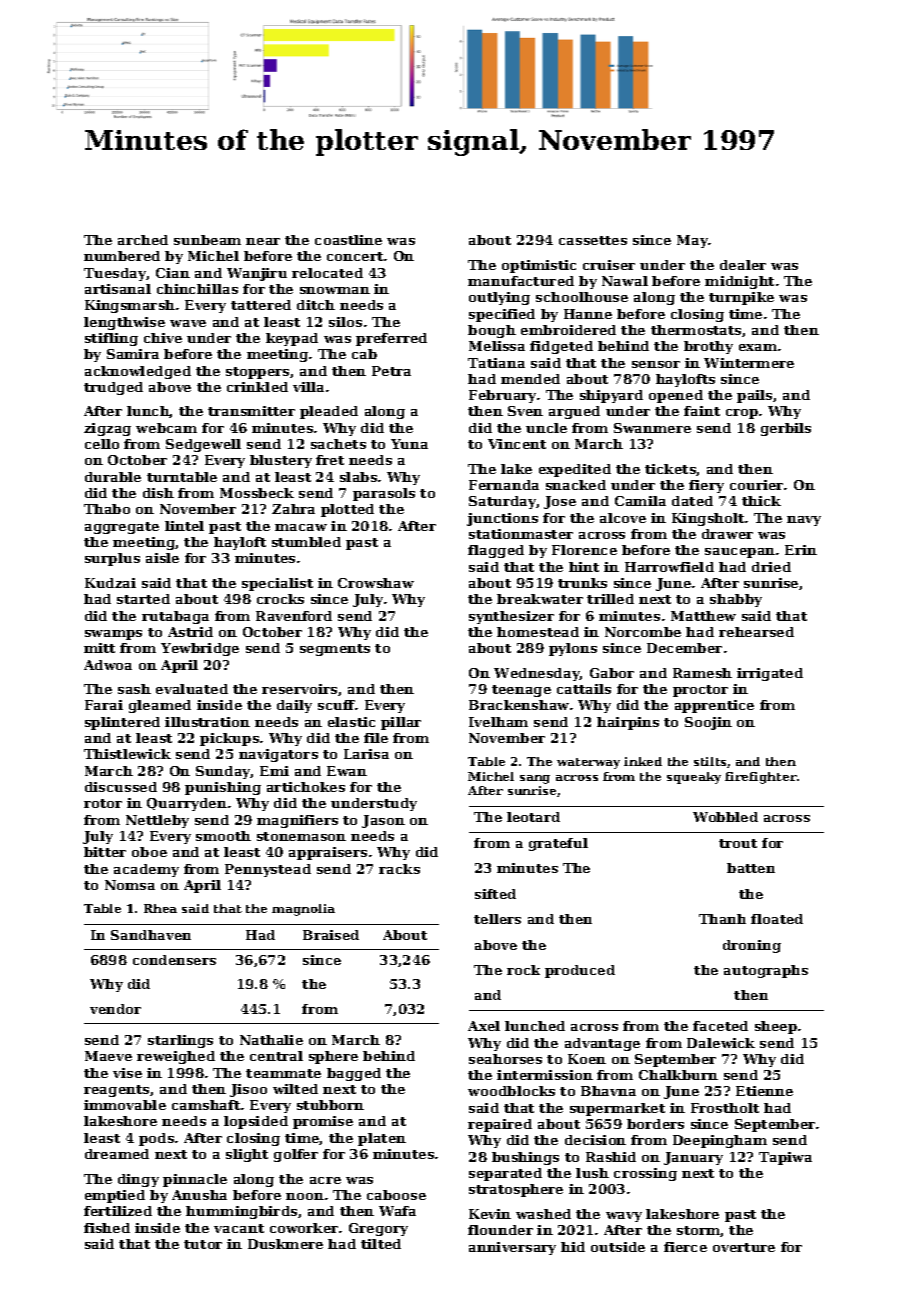 This image has height=1316, width=908. I want to click on arched, so click(143, 240).
